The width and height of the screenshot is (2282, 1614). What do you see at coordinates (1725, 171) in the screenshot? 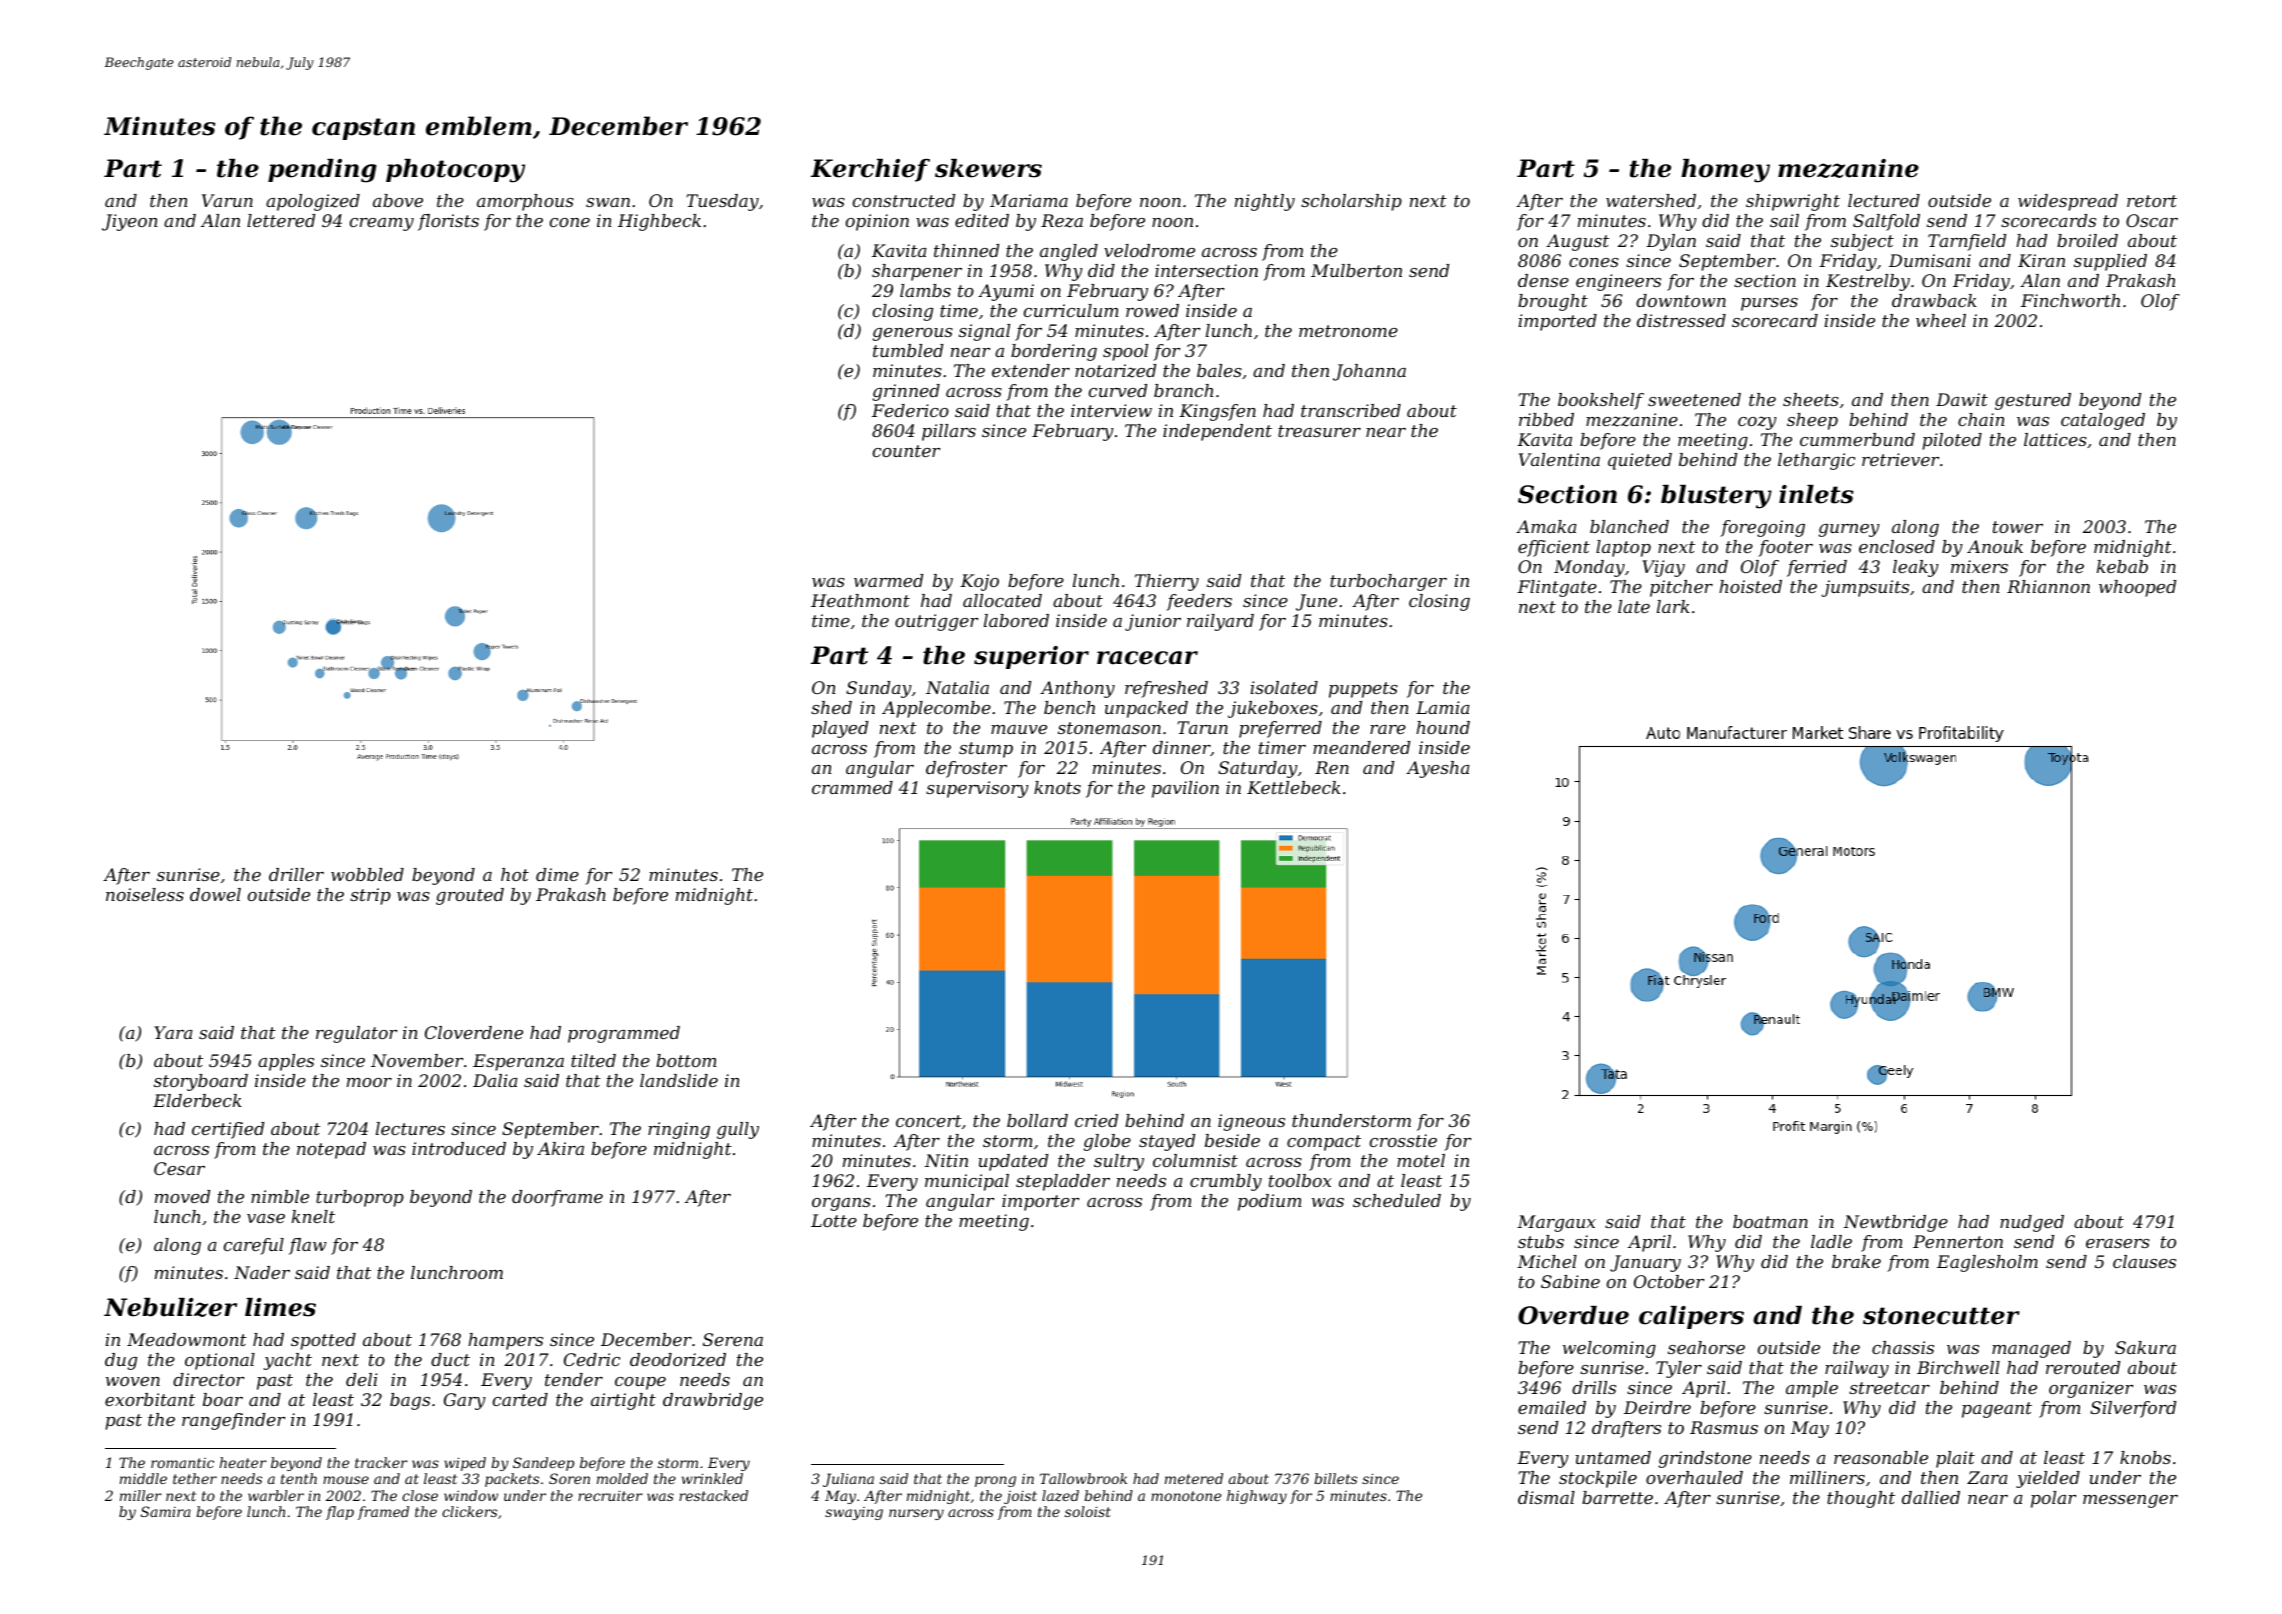
I see `homey` at bounding box center [1725, 171].
